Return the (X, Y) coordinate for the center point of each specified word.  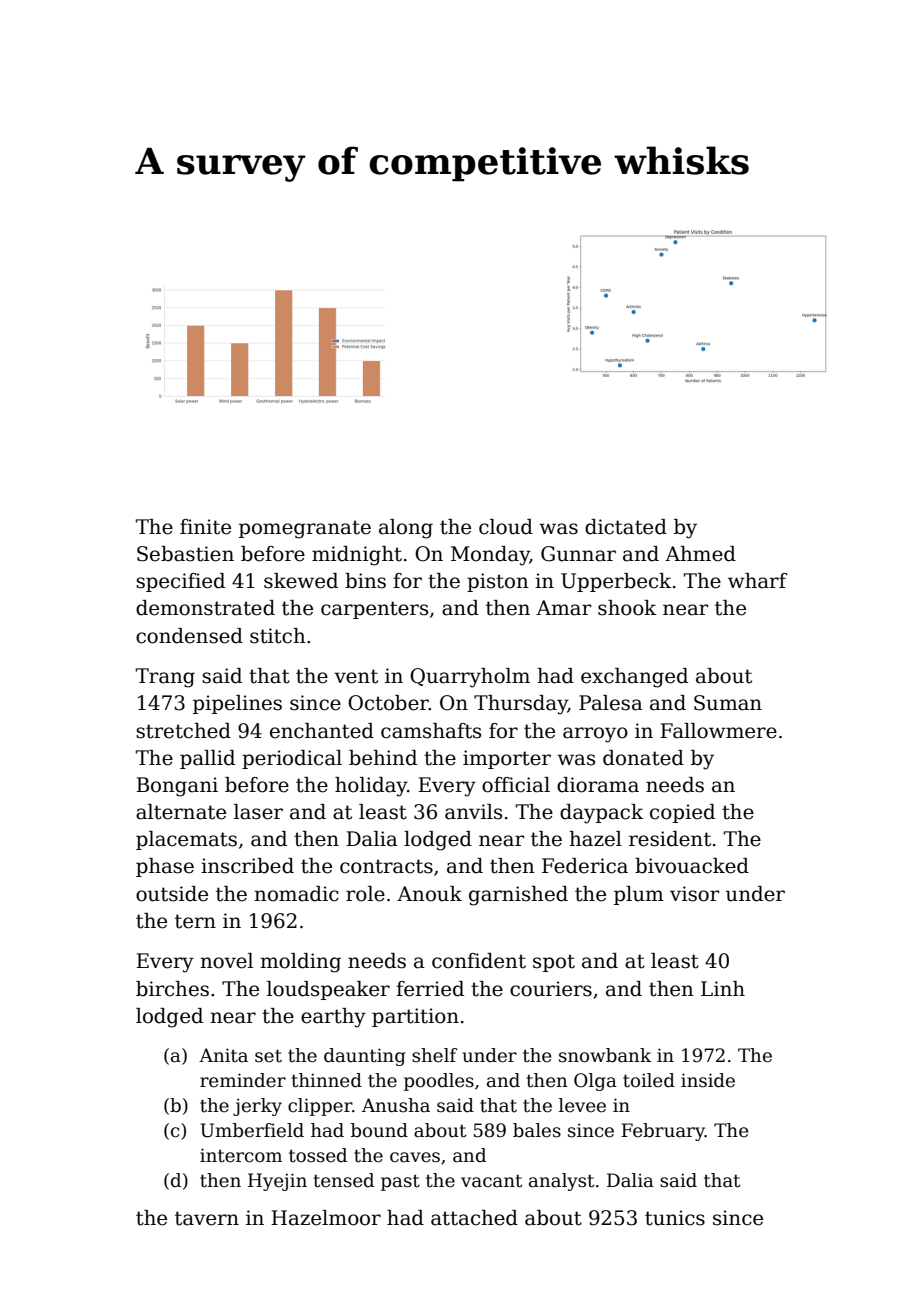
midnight (357, 556)
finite (205, 527)
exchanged (634, 678)
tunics (675, 1218)
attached (474, 1218)
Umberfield (252, 1130)
